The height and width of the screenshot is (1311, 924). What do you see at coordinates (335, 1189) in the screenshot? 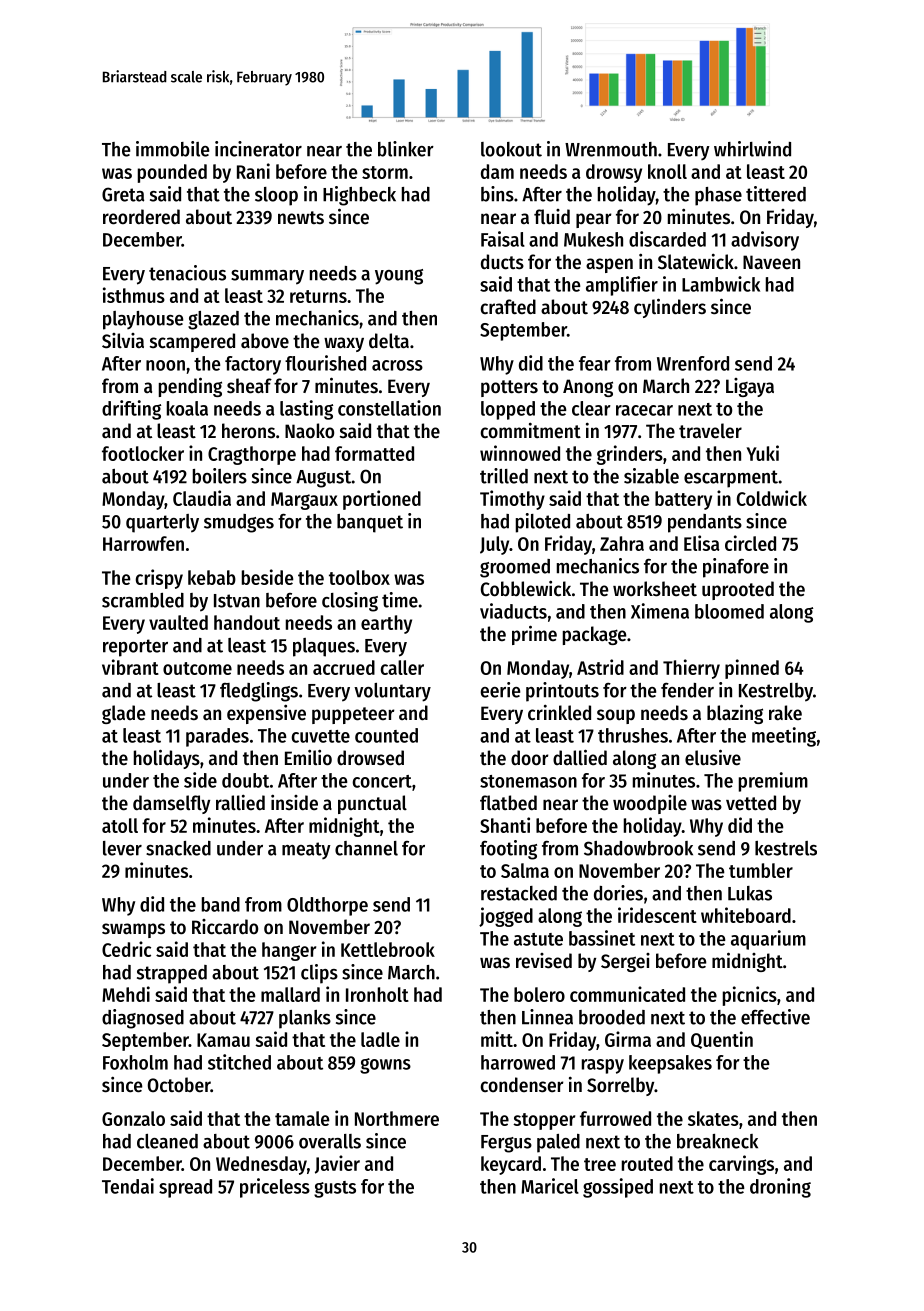
I see `gusts` at bounding box center [335, 1189].
